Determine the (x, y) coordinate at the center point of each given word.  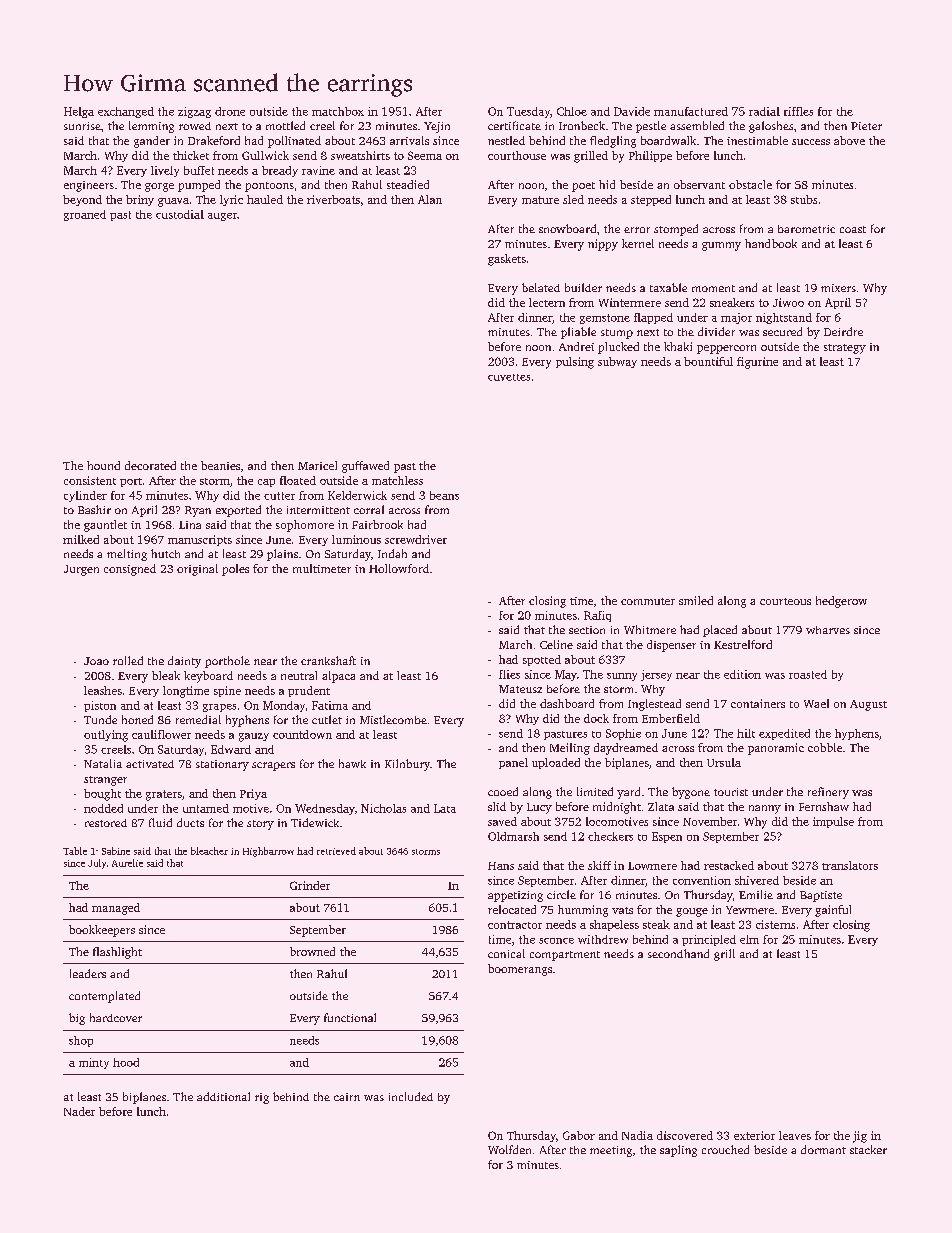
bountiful (708, 361)
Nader (79, 1111)
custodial (180, 214)
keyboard (208, 677)
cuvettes (509, 377)
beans (444, 495)
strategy (845, 349)
